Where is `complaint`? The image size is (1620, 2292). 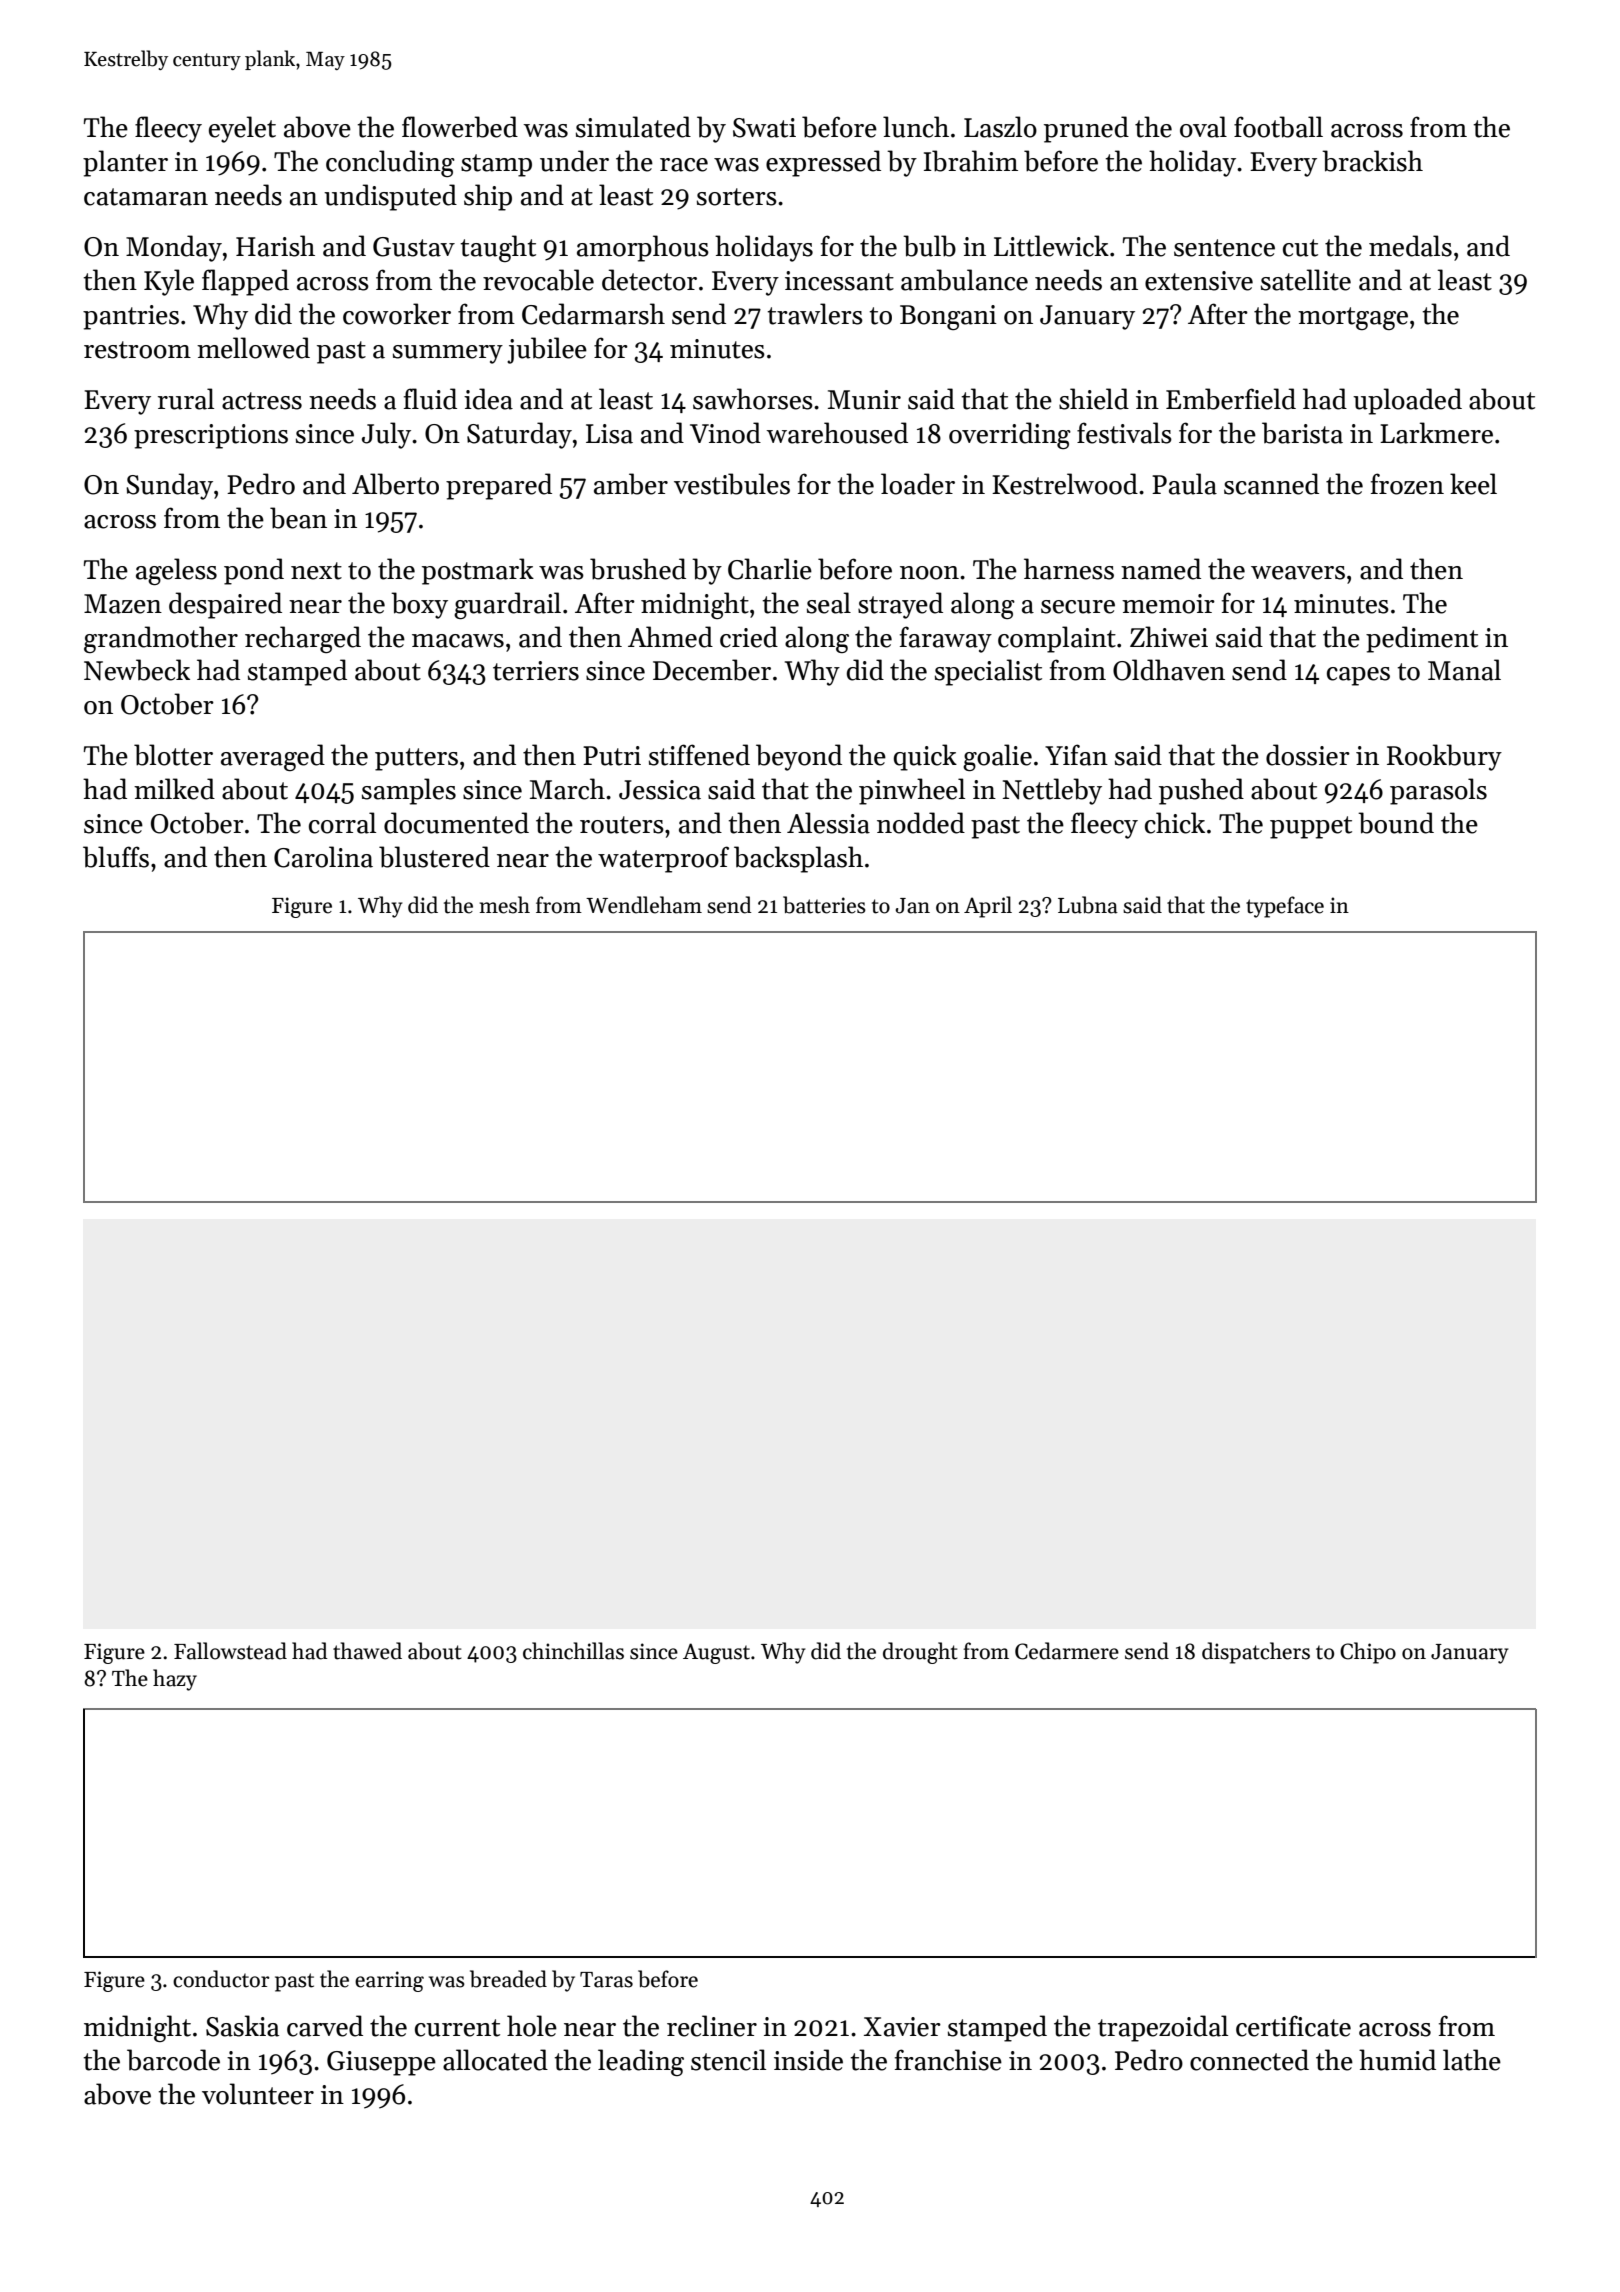 complaint is located at coordinates (1057, 639).
